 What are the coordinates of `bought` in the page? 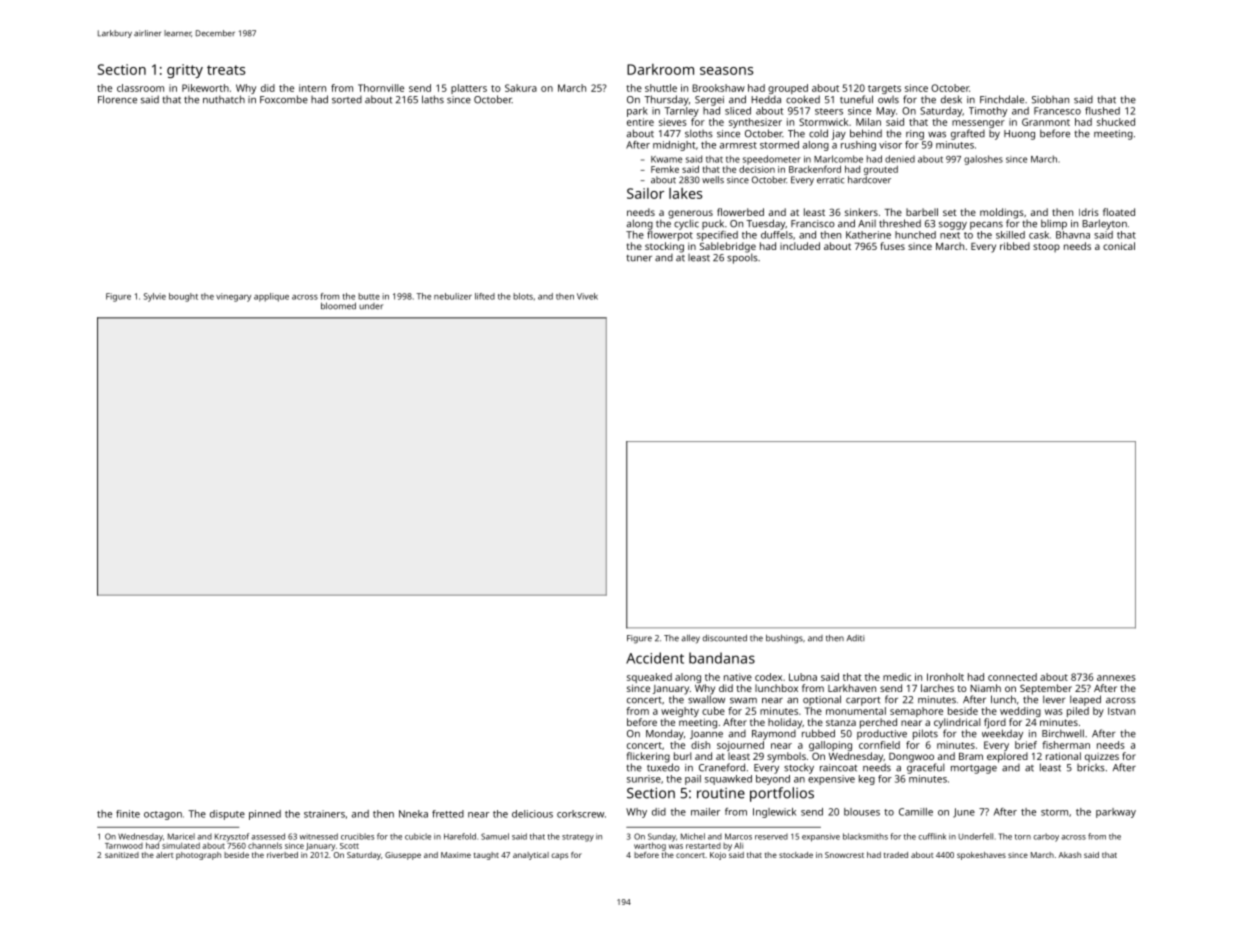 It's located at (183, 297).
